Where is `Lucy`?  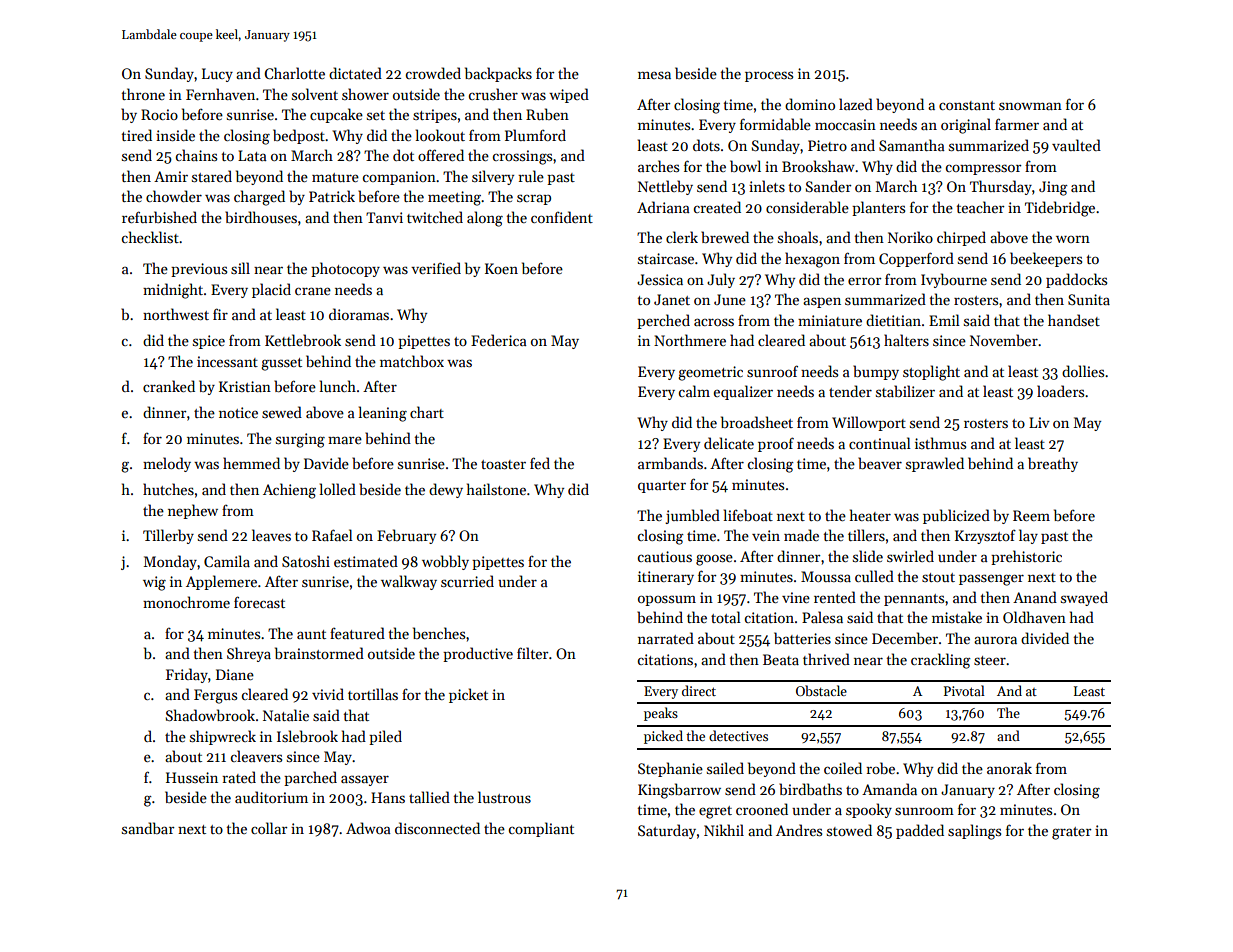 Lucy is located at coordinates (217, 75).
